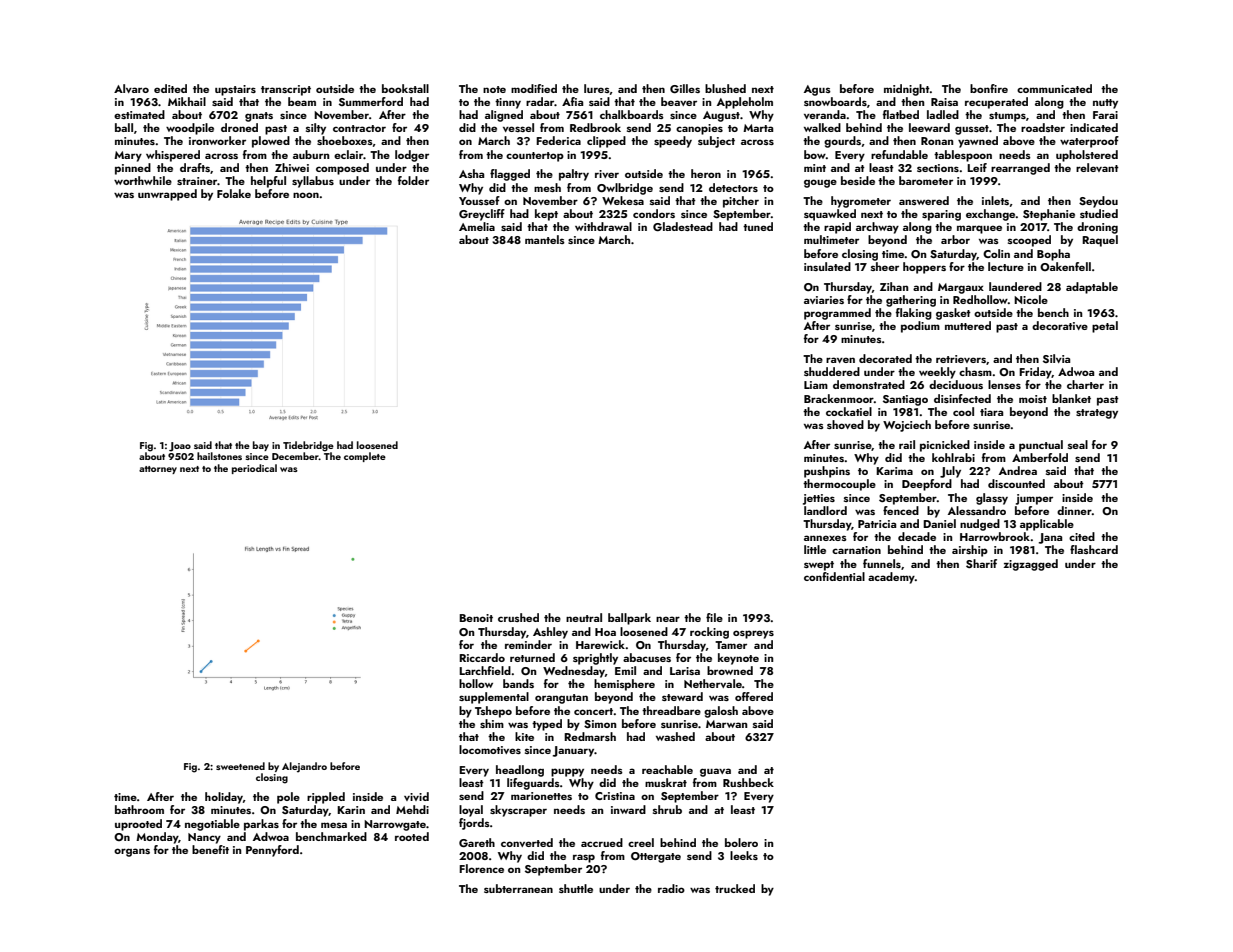 The image size is (1233, 952). I want to click on organs, so click(132, 852).
